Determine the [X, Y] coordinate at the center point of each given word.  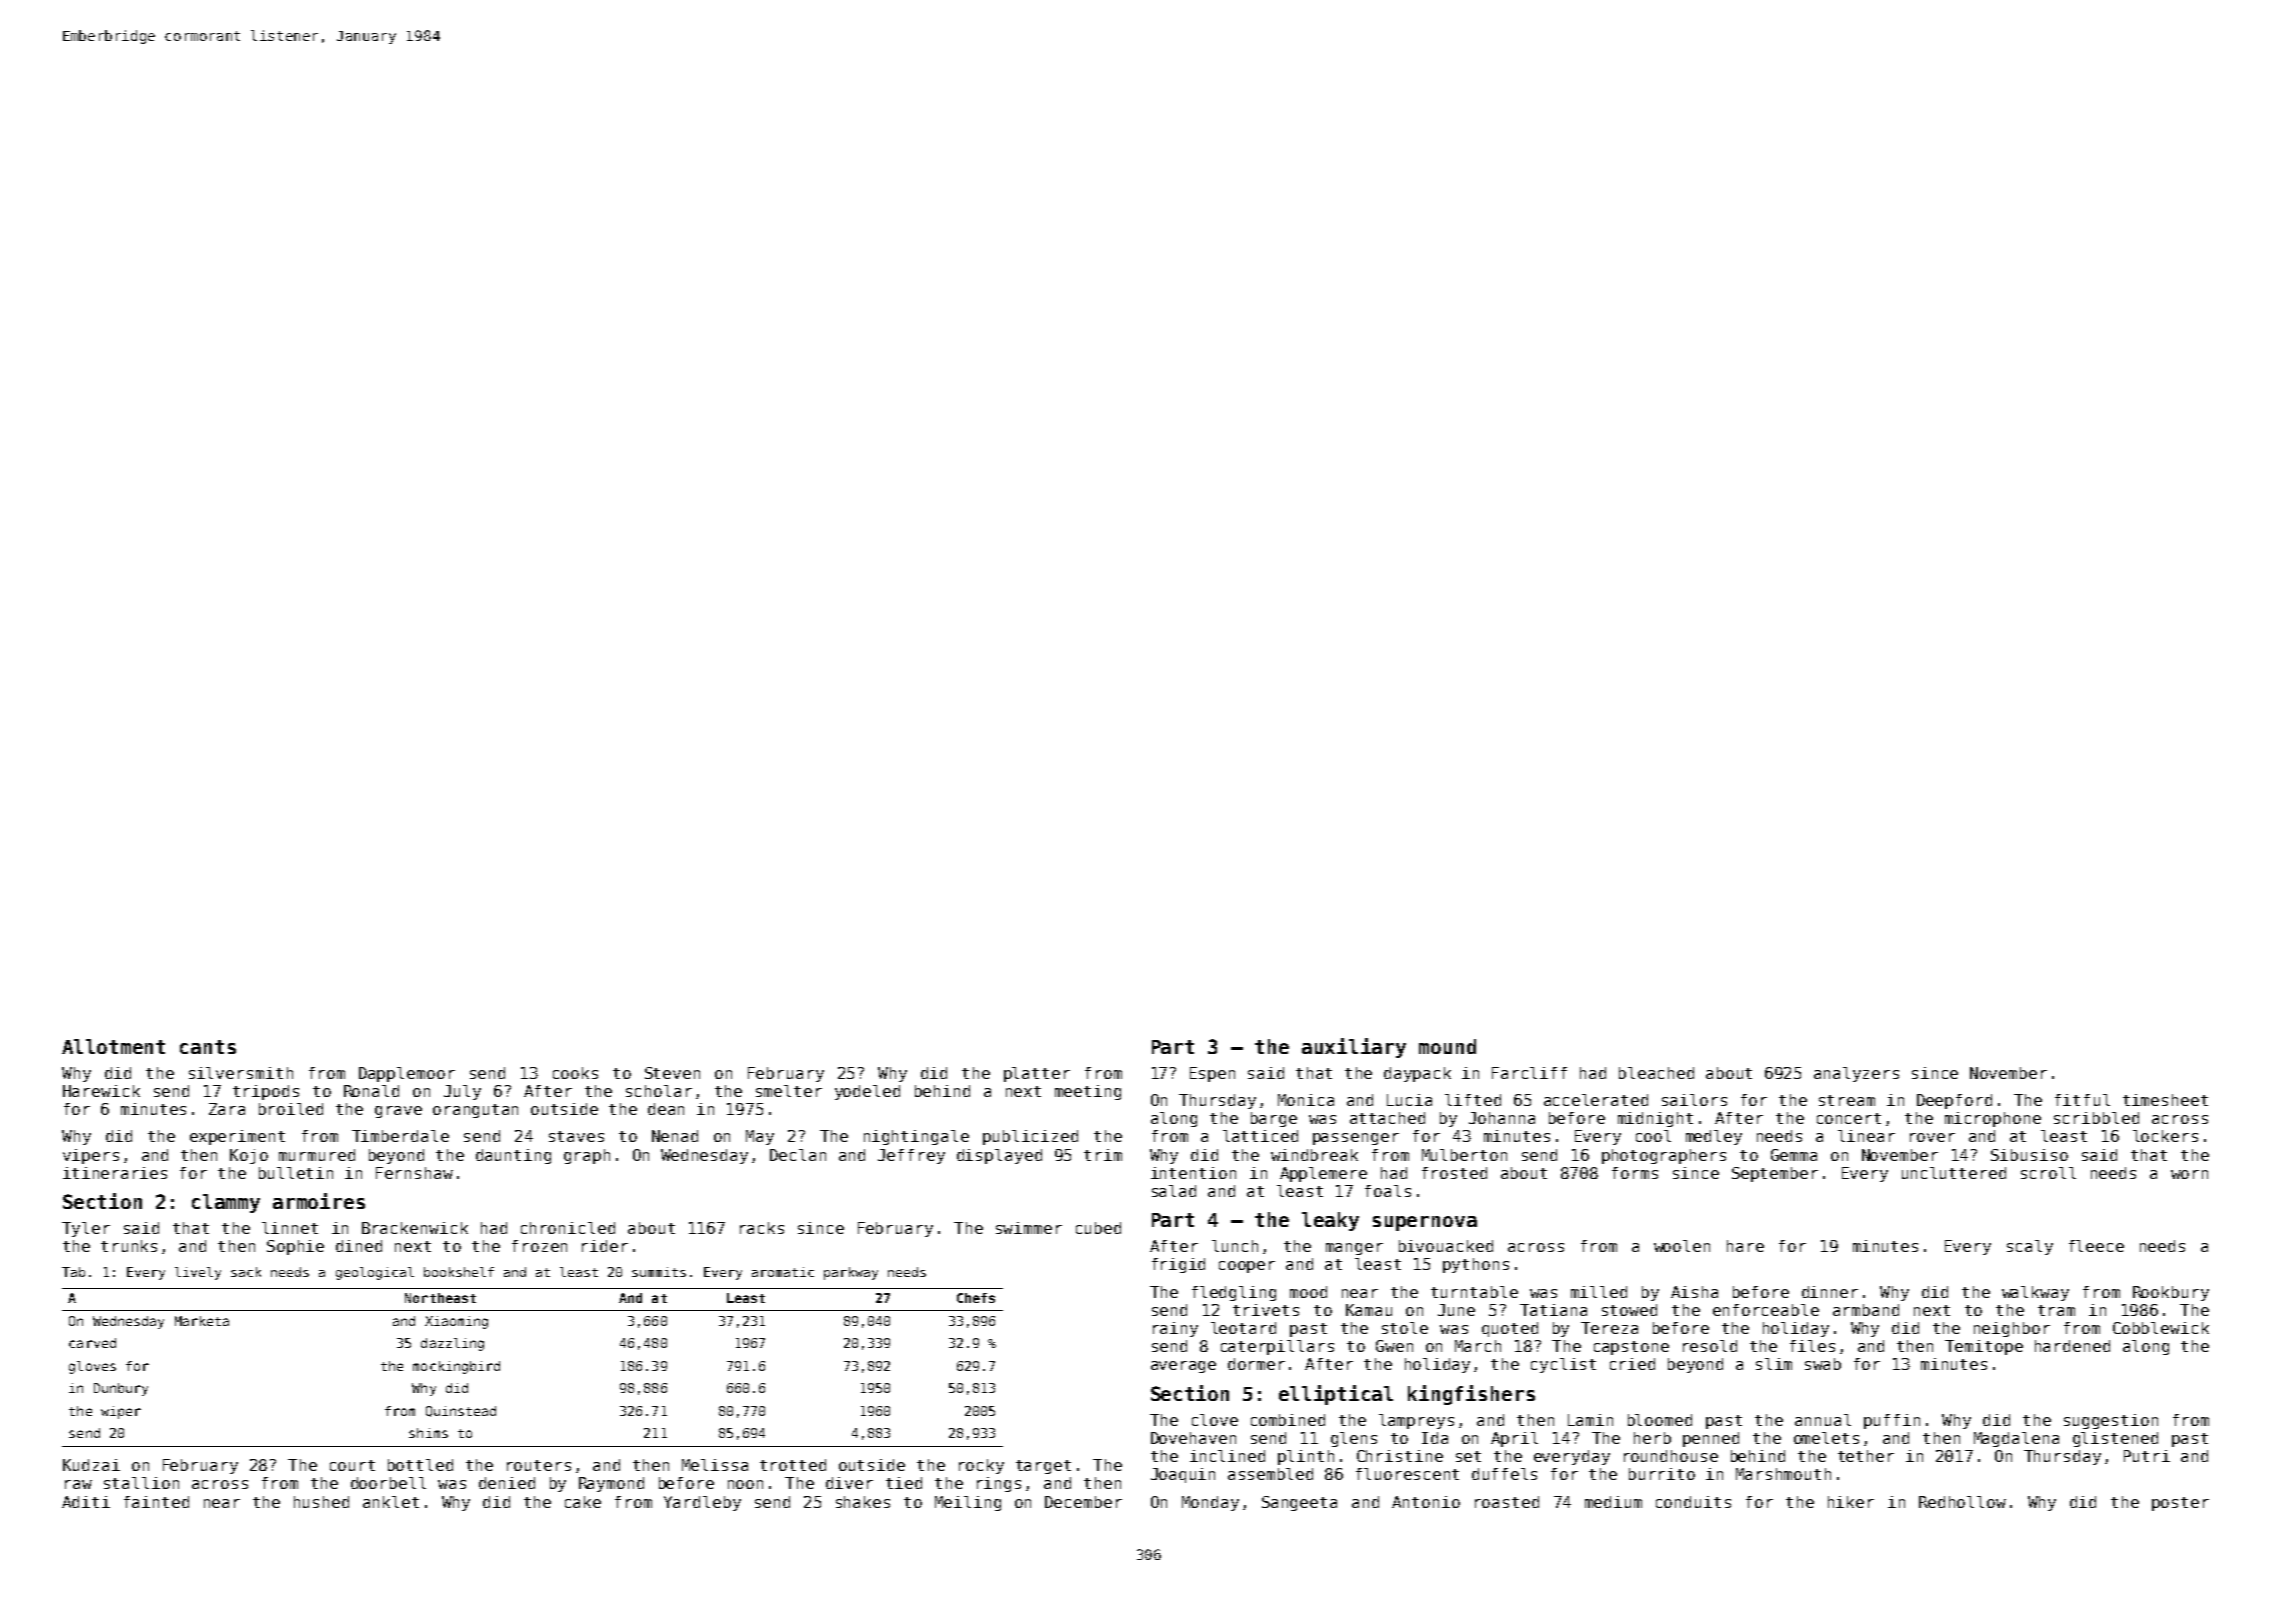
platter [1037, 1074]
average [1183, 1367]
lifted [1473, 1100]
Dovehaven [1193, 1438]
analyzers [1856, 1074]
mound [1447, 1046]
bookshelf [459, 1272]
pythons [1476, 1265]
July [462, 1092]
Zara [227, 1109]
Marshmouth [1783, 1474]
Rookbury [2171, 1293]
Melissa [715, 1465]
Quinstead [461, 1411]
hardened [2072, 1346]
